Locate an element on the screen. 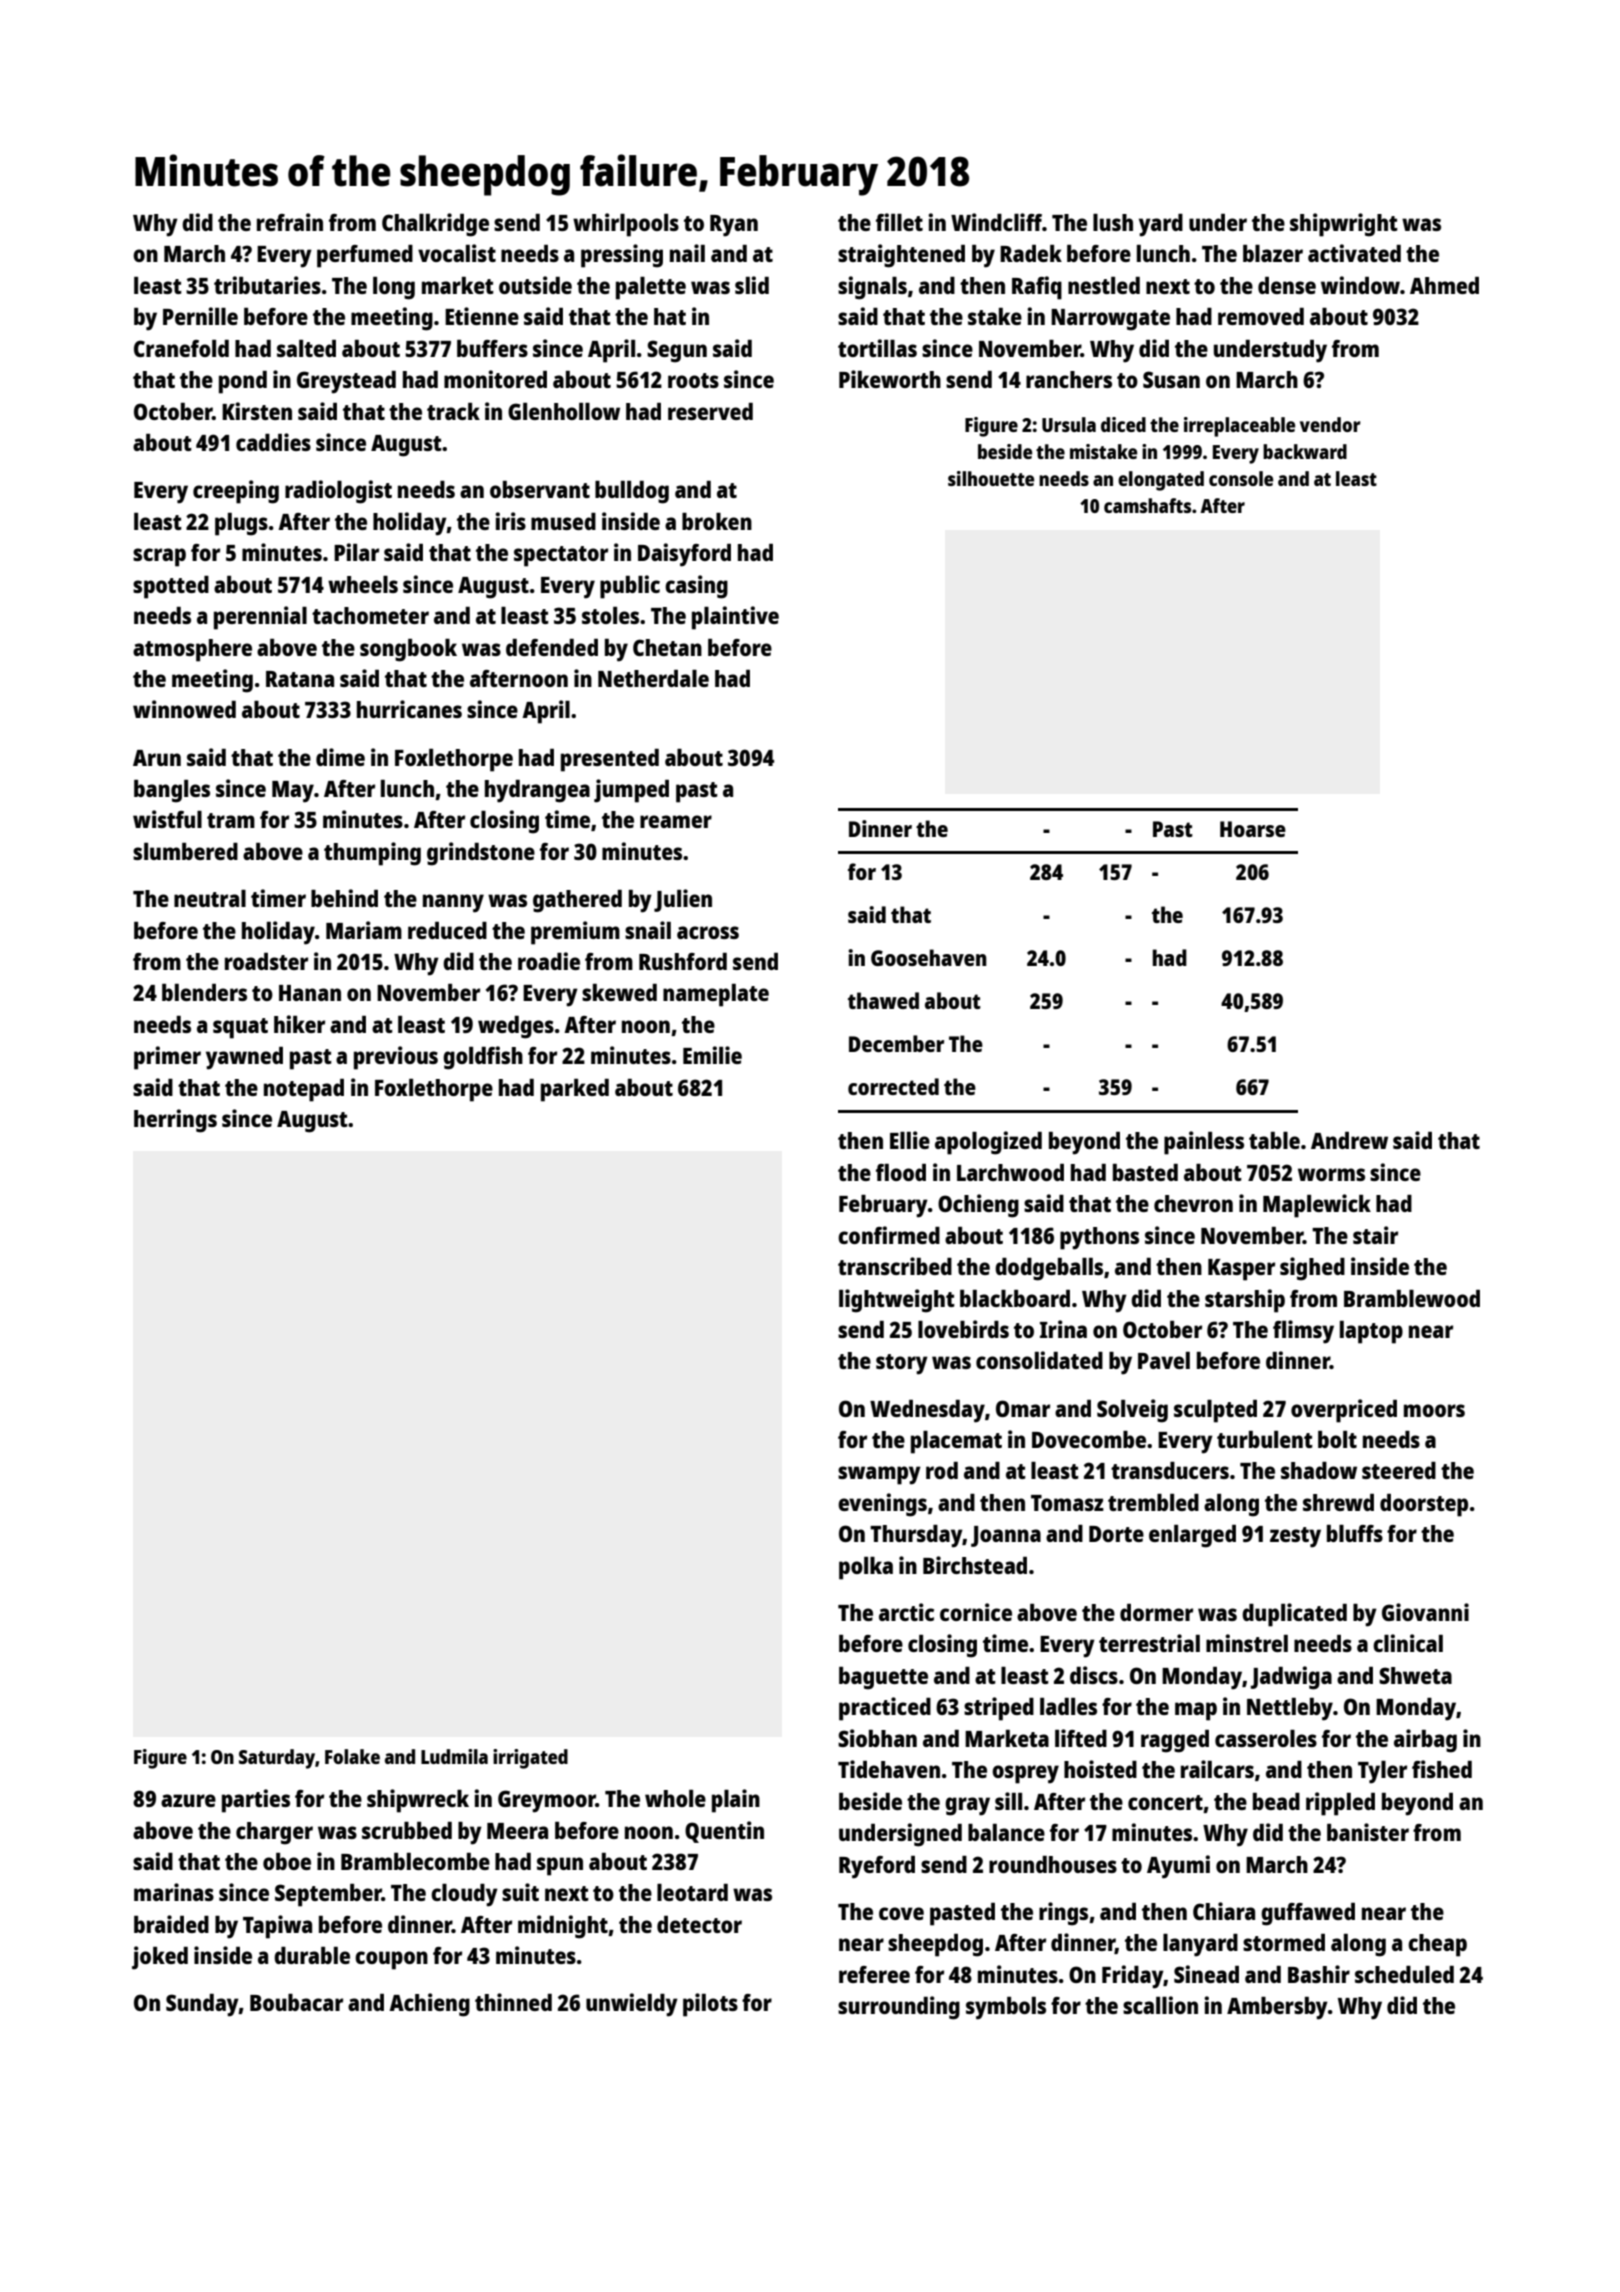 This screenshot has height=2292, width=1620. parked is located at coordinates (575, 1090).
